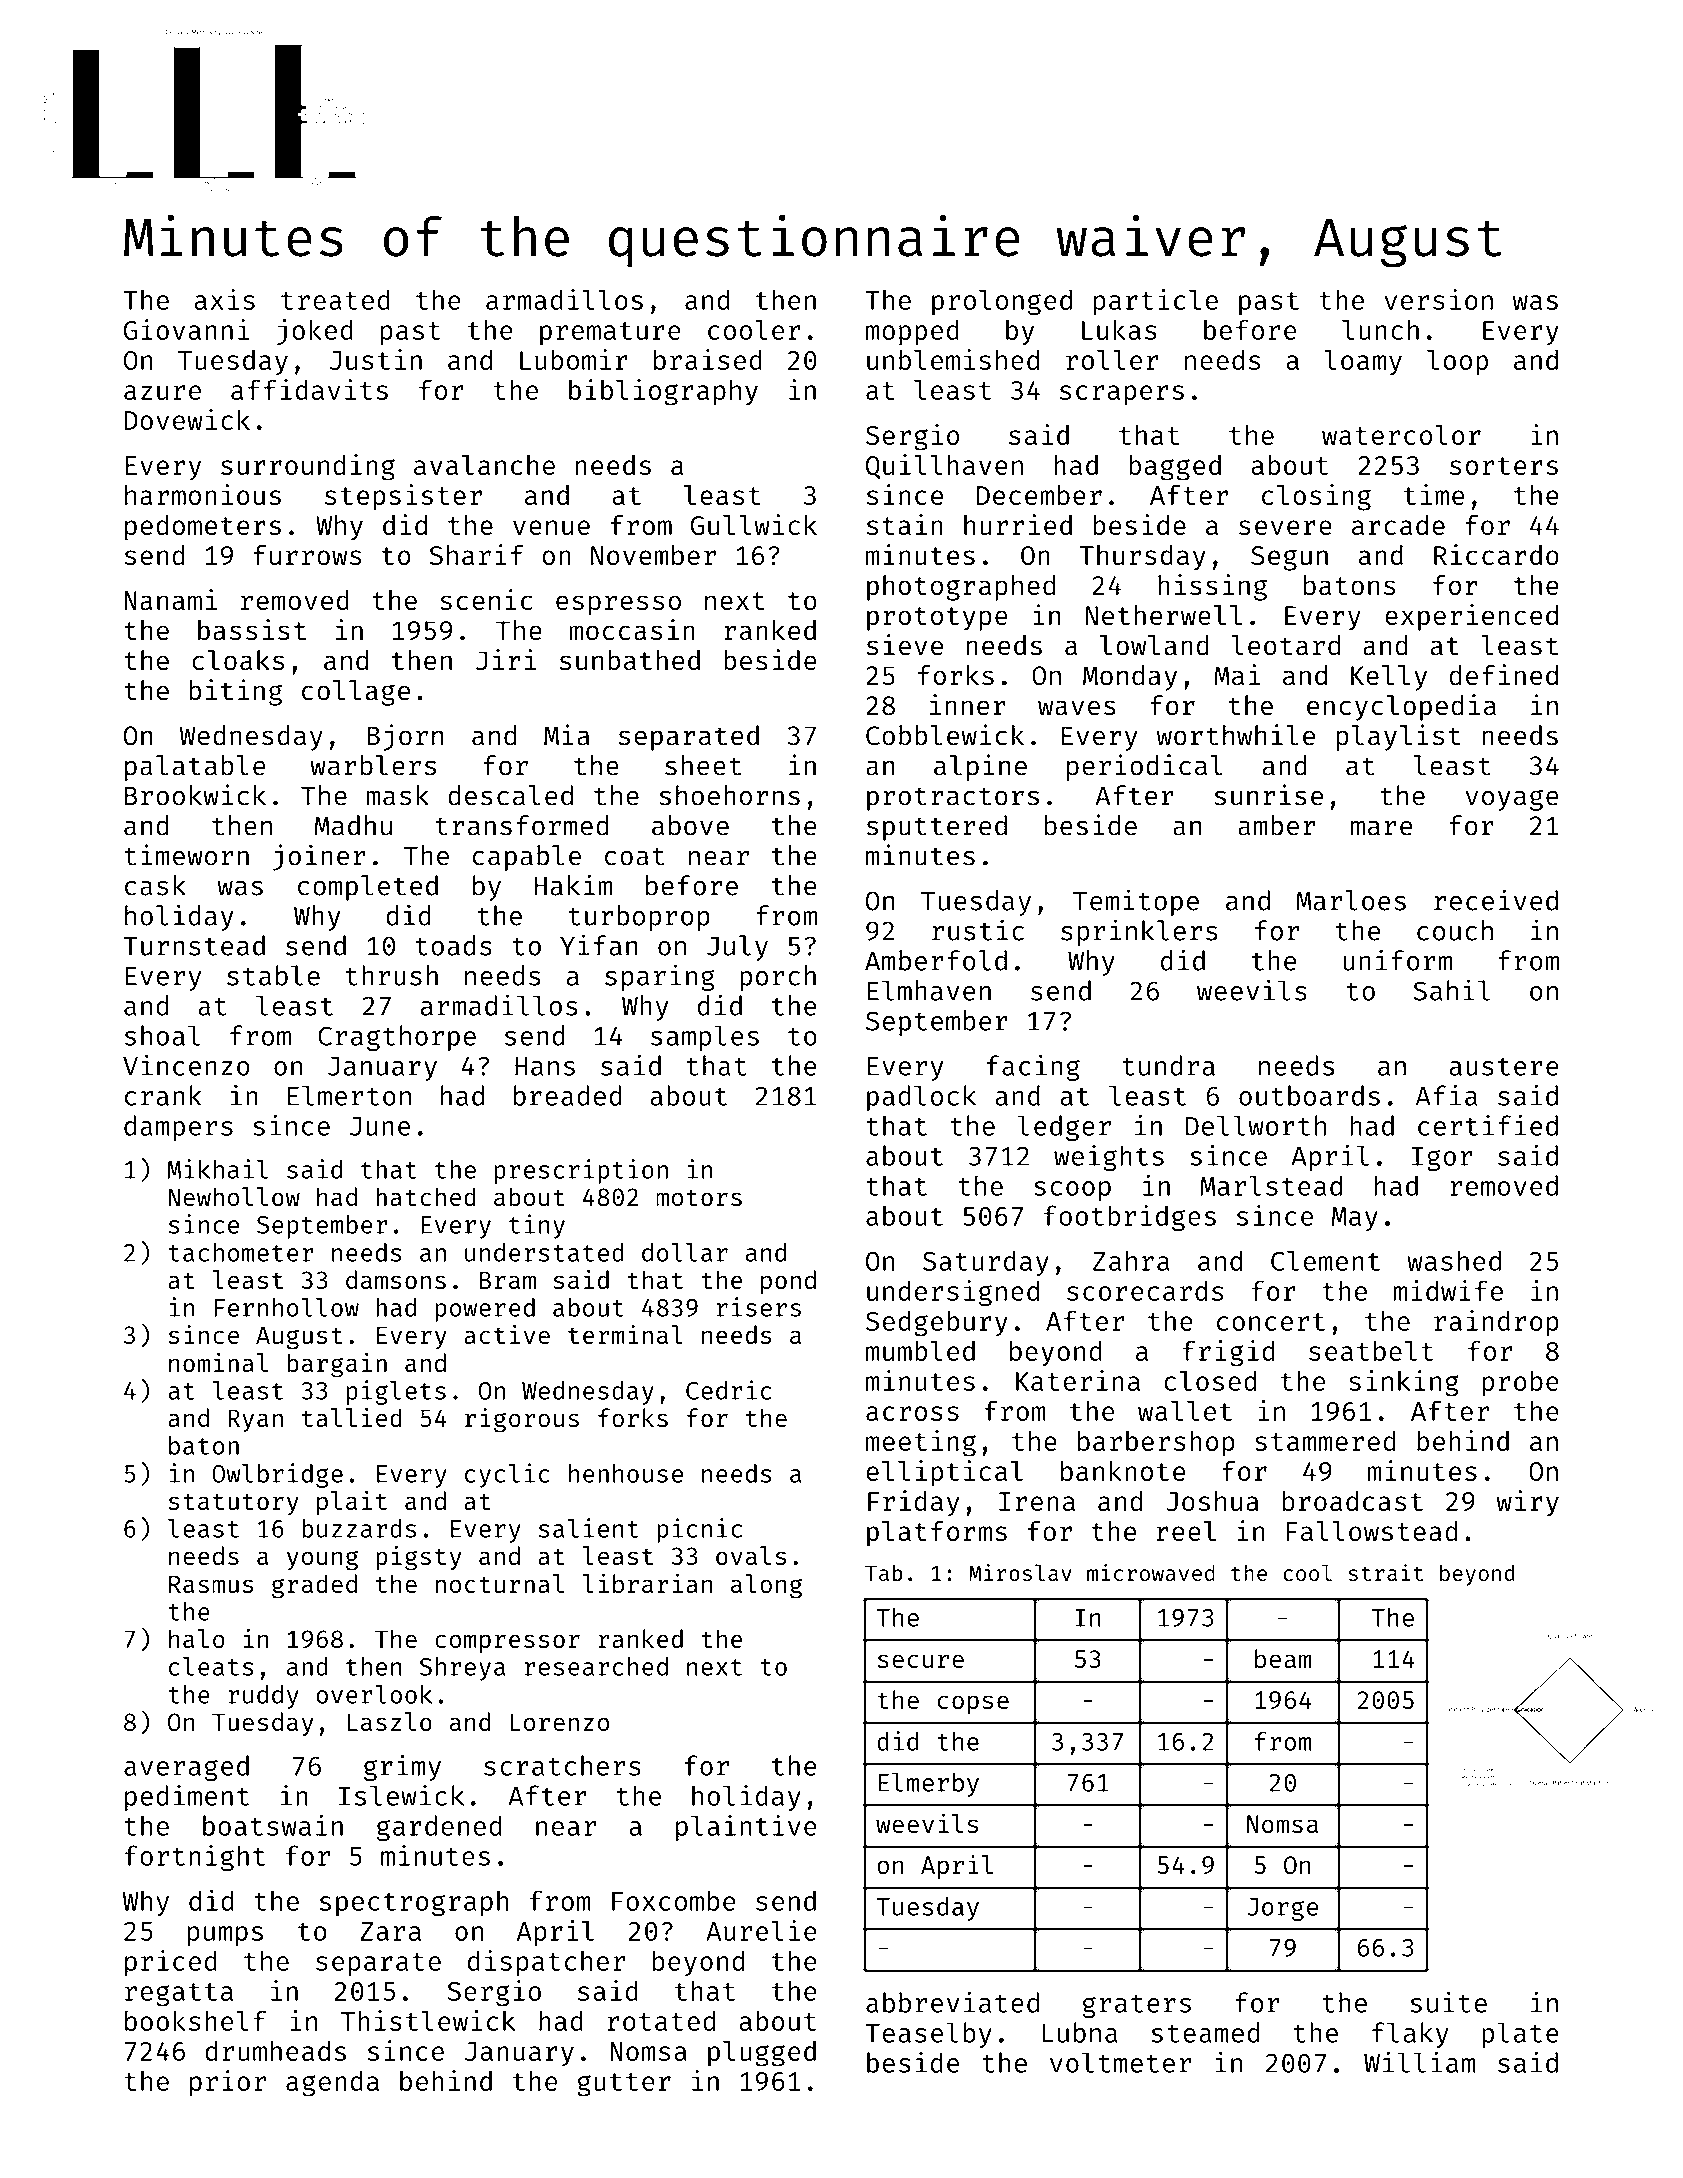 This document has width=1683, height=2178. Describe the element at coordinates (335, 299) in the document. I see `treated` at that location.
